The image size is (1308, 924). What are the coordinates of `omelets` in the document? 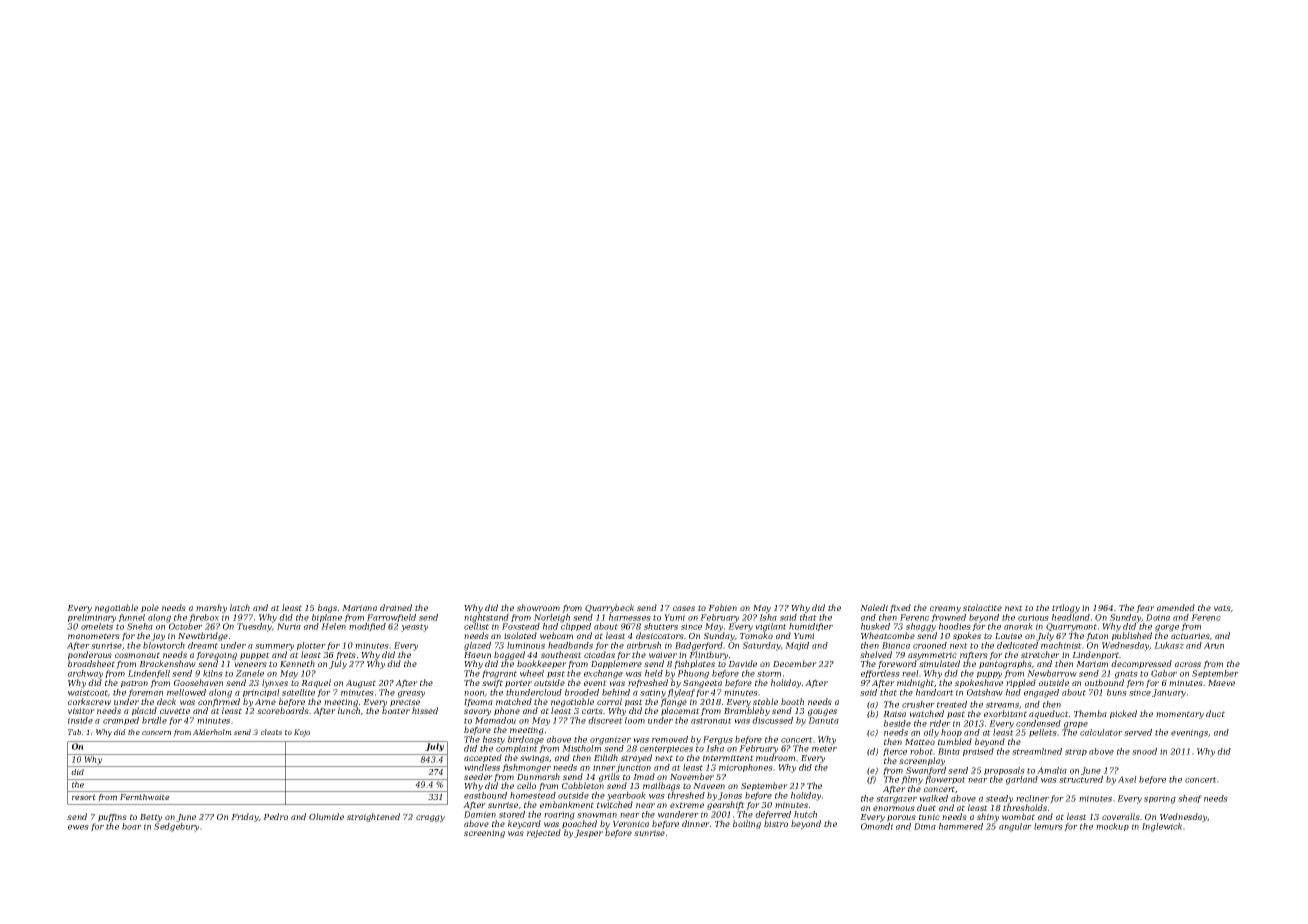 It's located at (97, 626).
